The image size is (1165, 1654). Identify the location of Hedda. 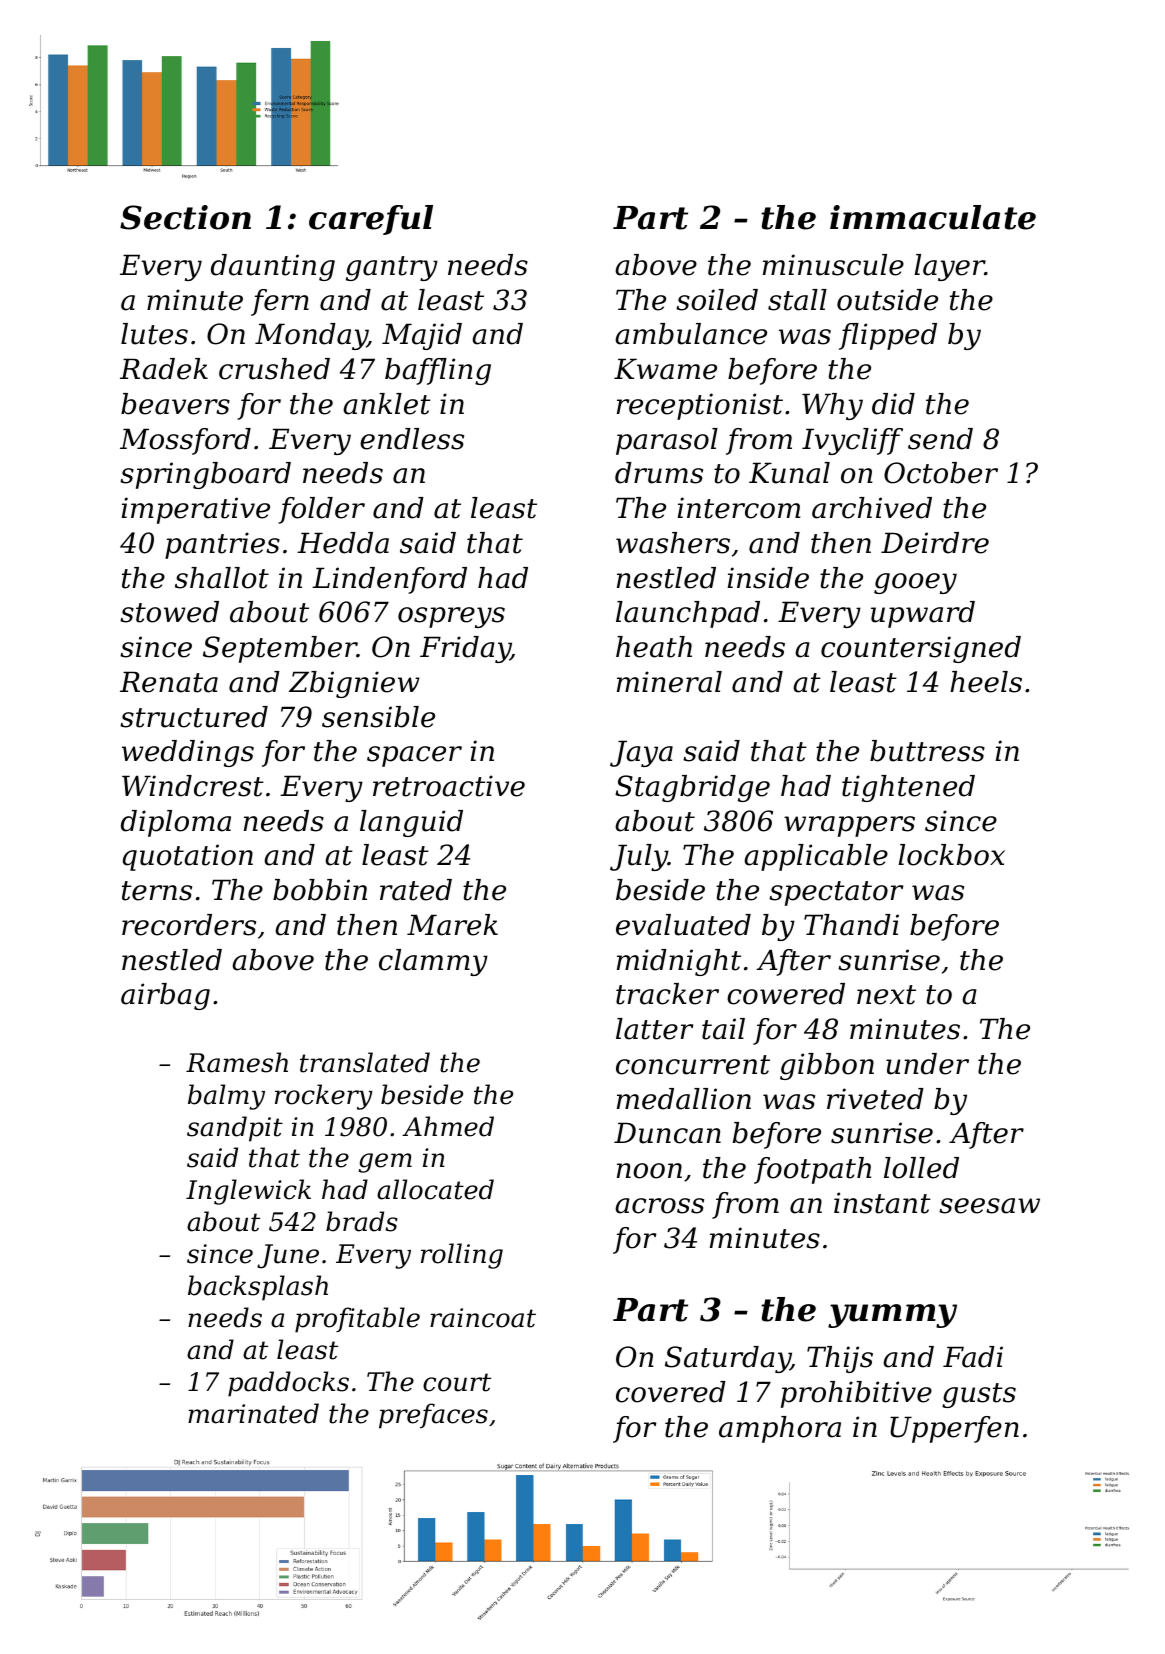
(343, 543).
